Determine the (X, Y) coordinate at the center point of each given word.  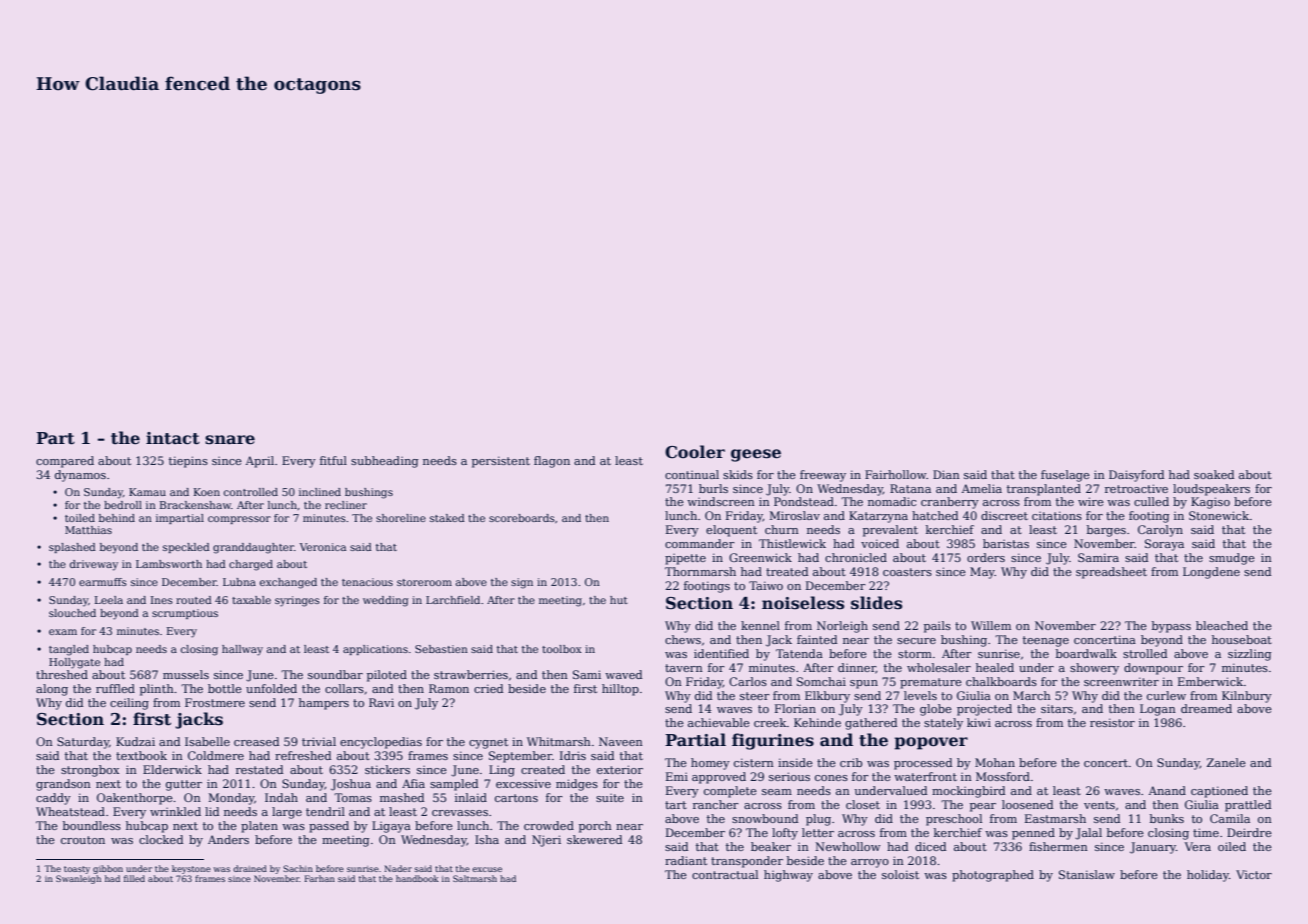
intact (173, 438)
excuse (487, 869)
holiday (1208, 876)
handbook (417, 878)
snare (230, 440)
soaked (1214, 474)
